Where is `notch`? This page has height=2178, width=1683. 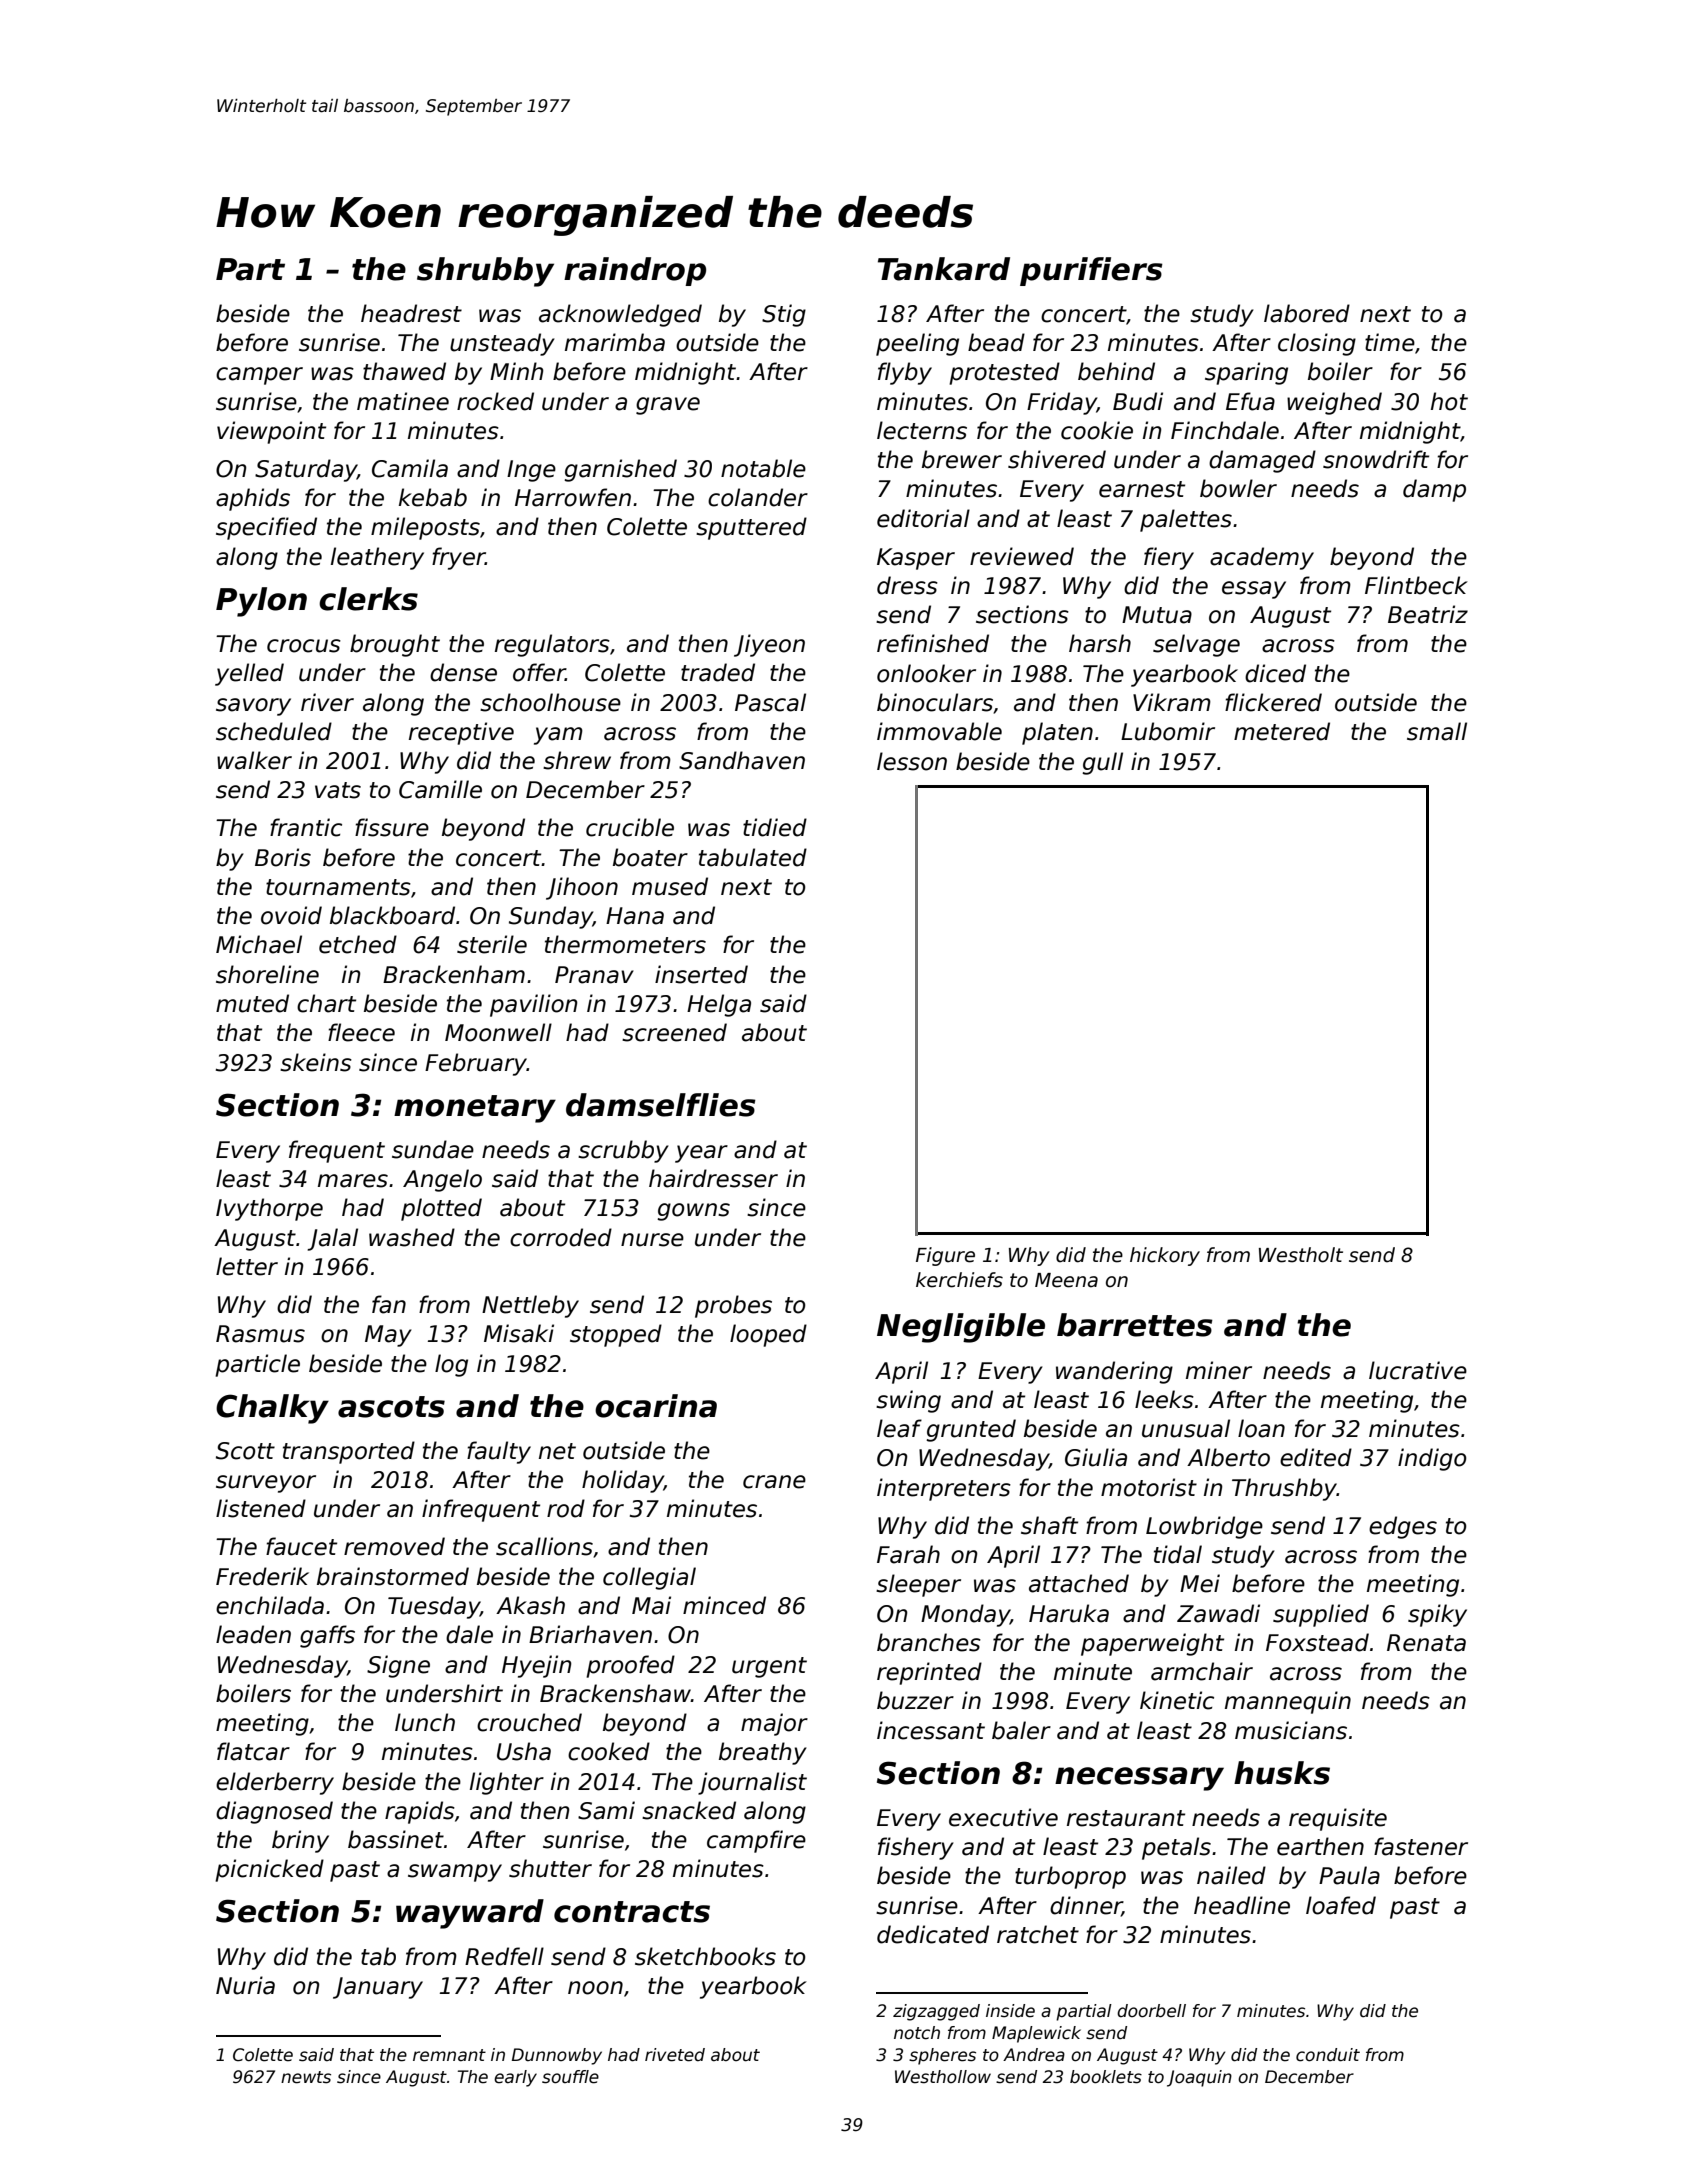
notch is located at coordinates (917, 2033).
